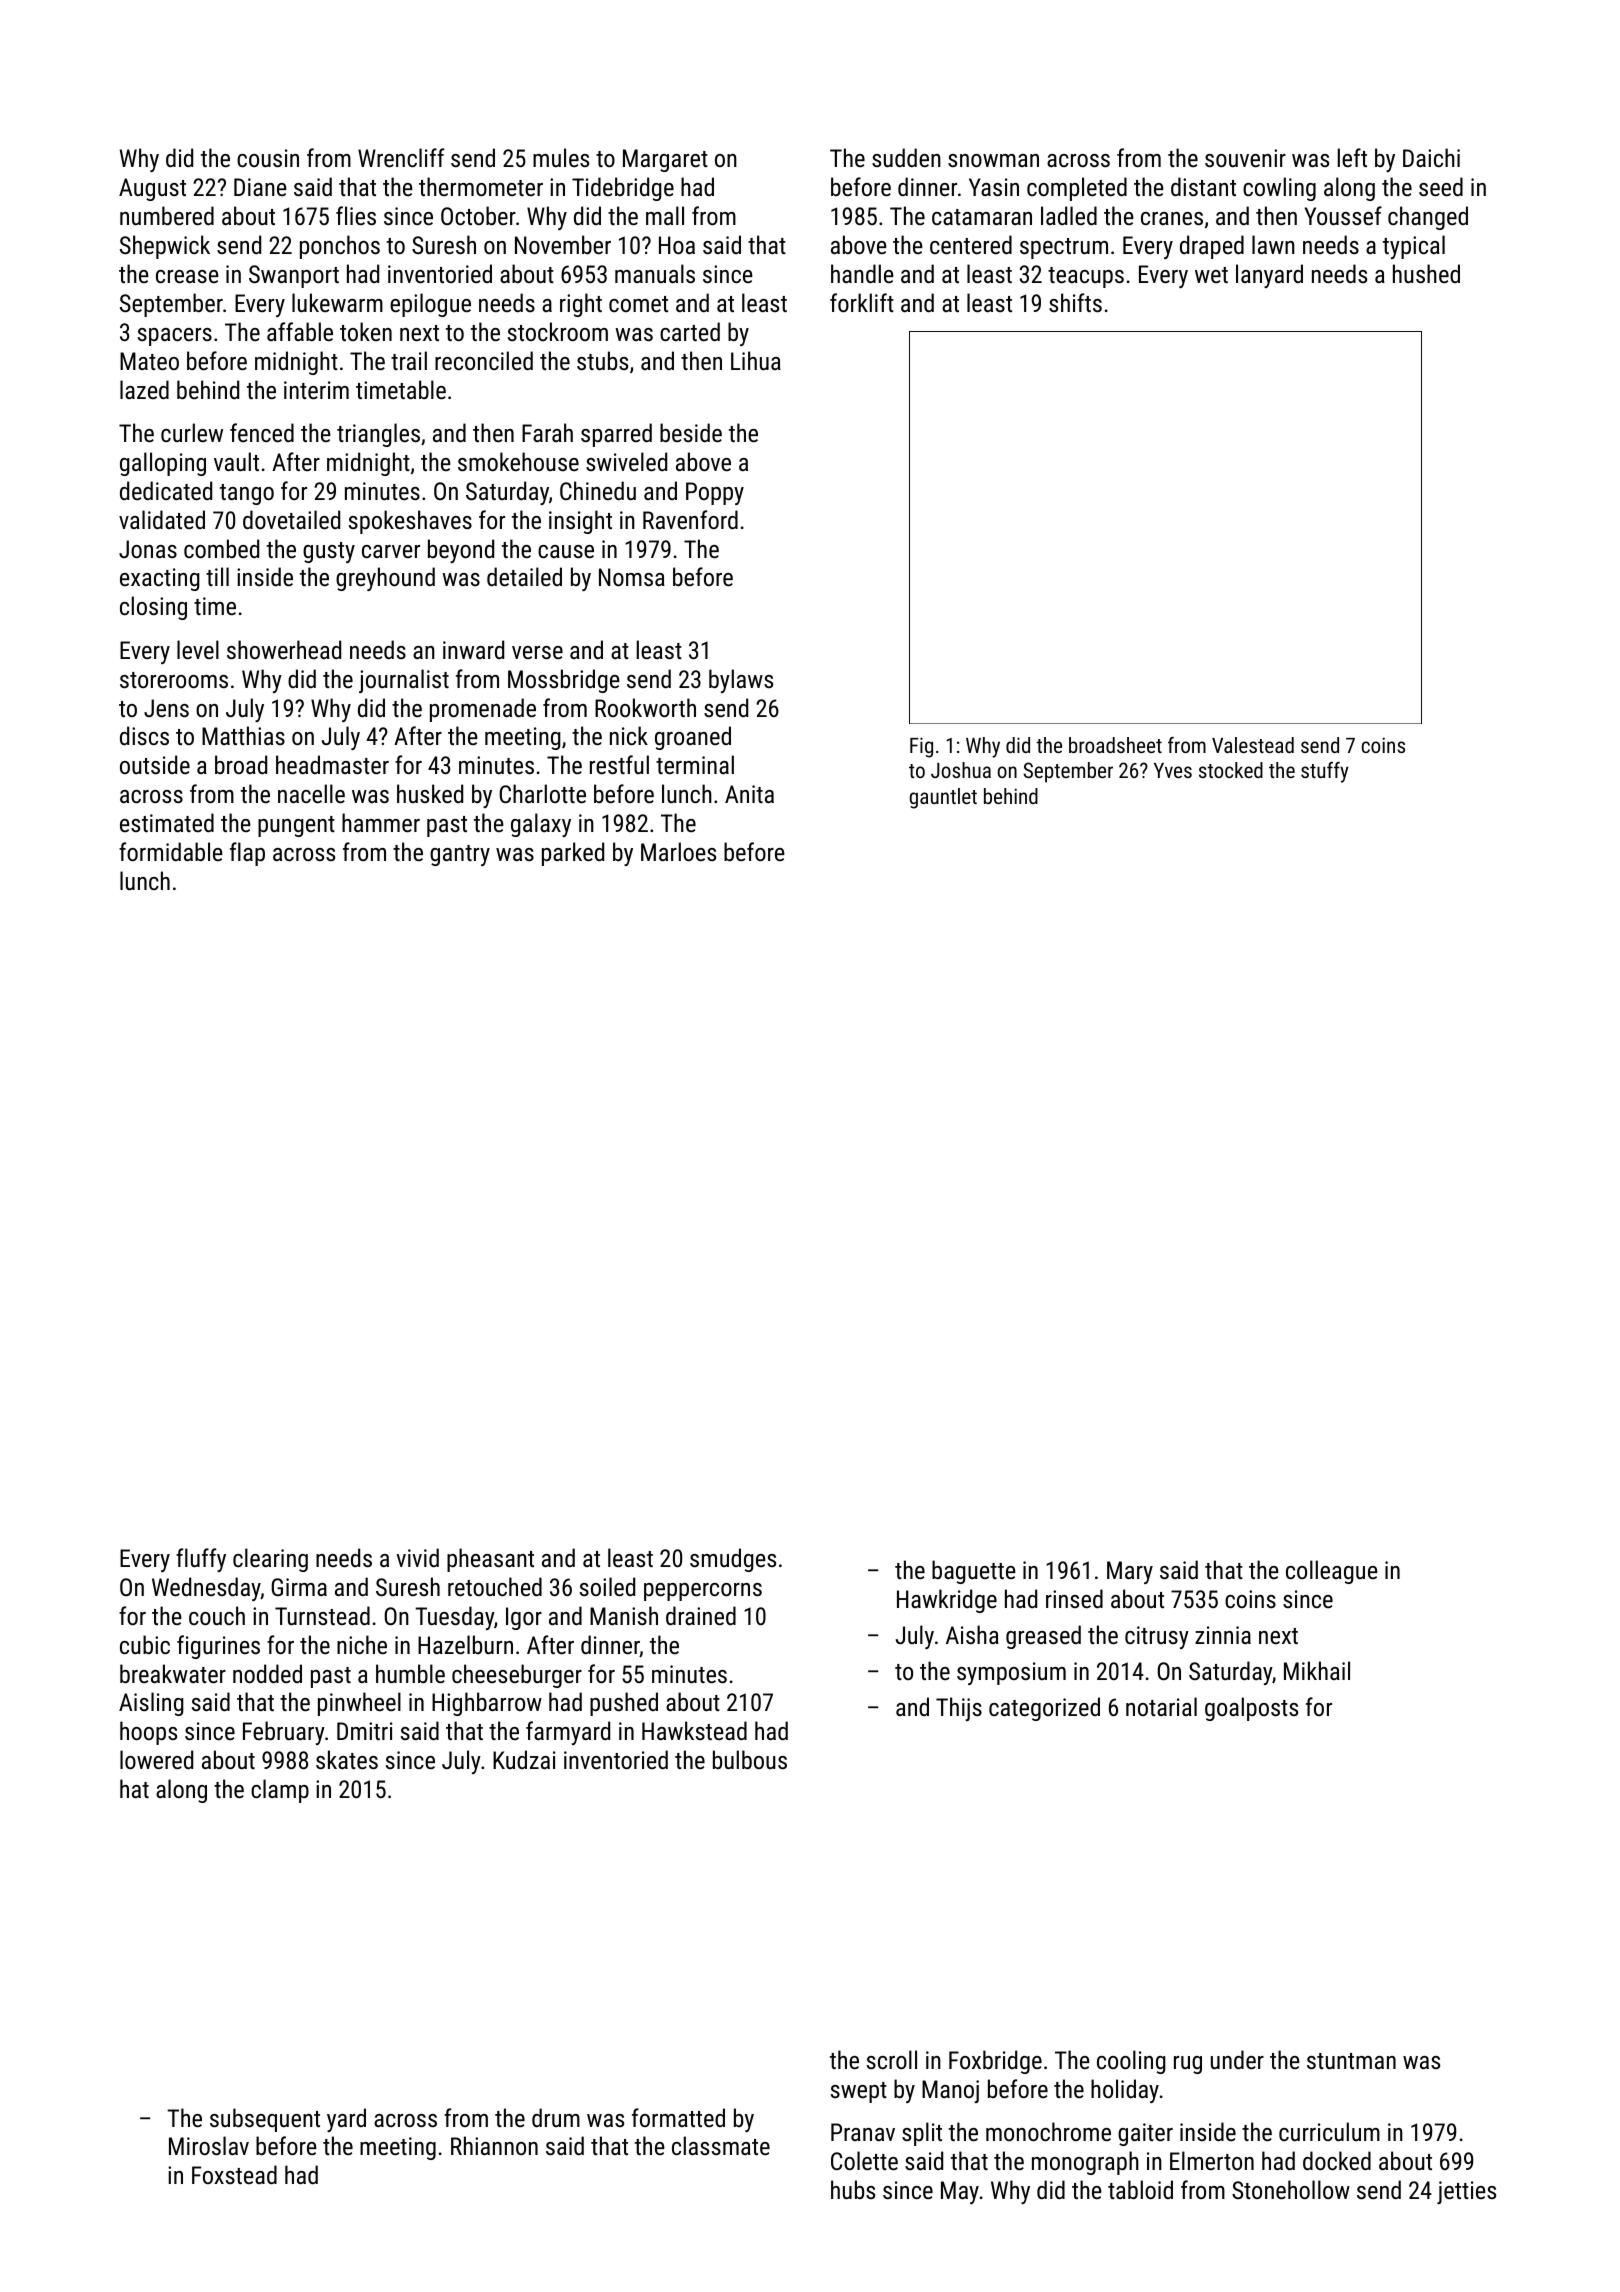 This screenshot has height=2292, width=1620. I want to click on baguette, so click(974, 1572).
